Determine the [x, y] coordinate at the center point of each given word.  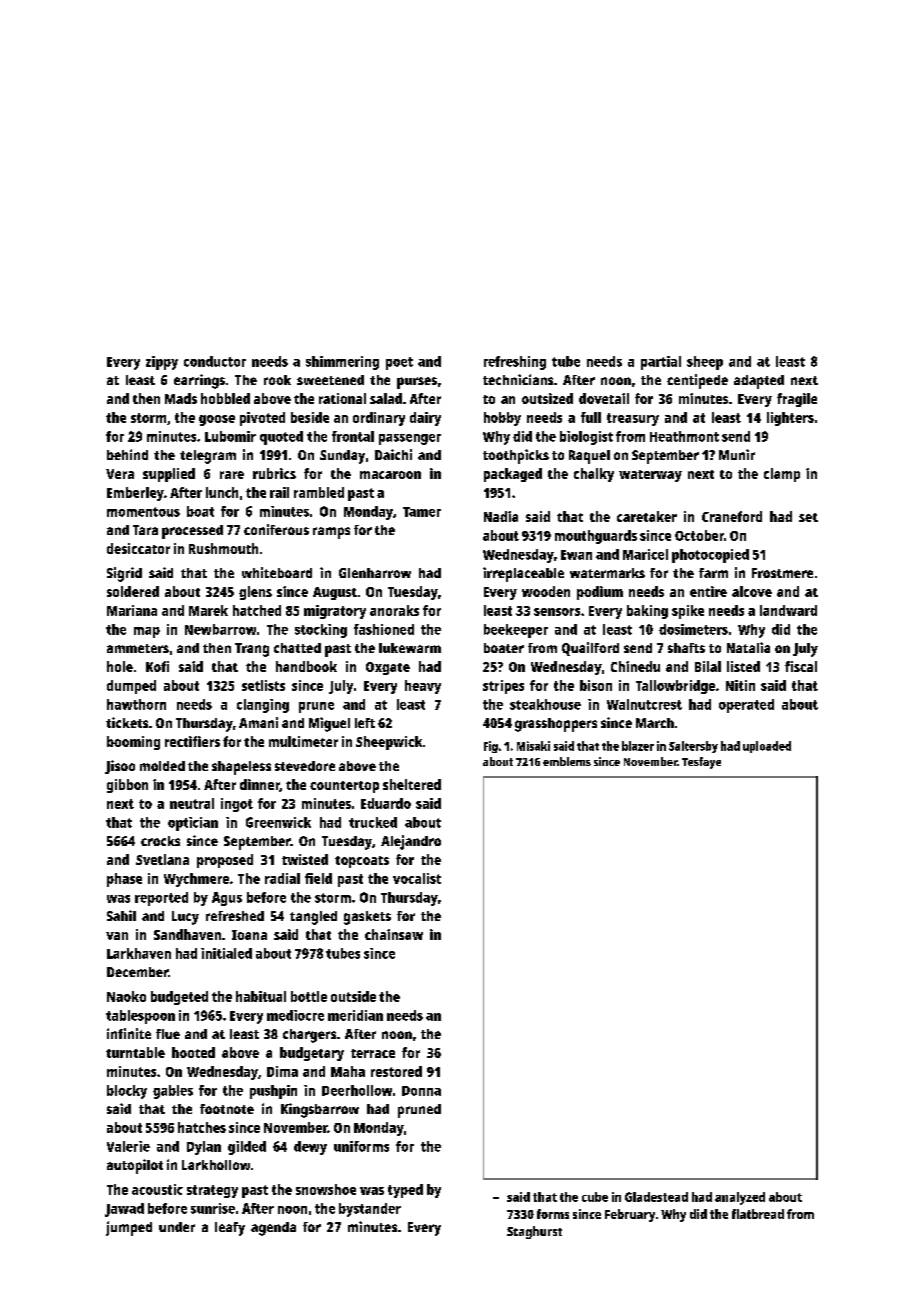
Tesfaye [701, 763]
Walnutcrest [644, 704]
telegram [208, 457]
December [137, 972]
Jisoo [120, 767]
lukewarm [410, 648]
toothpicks [516, 456]
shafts [686, 648]
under [177, 1227]
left [365, 723]
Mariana [132, 610]
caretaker [647, 516]
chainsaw [394, 934]
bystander [370, 1210]
